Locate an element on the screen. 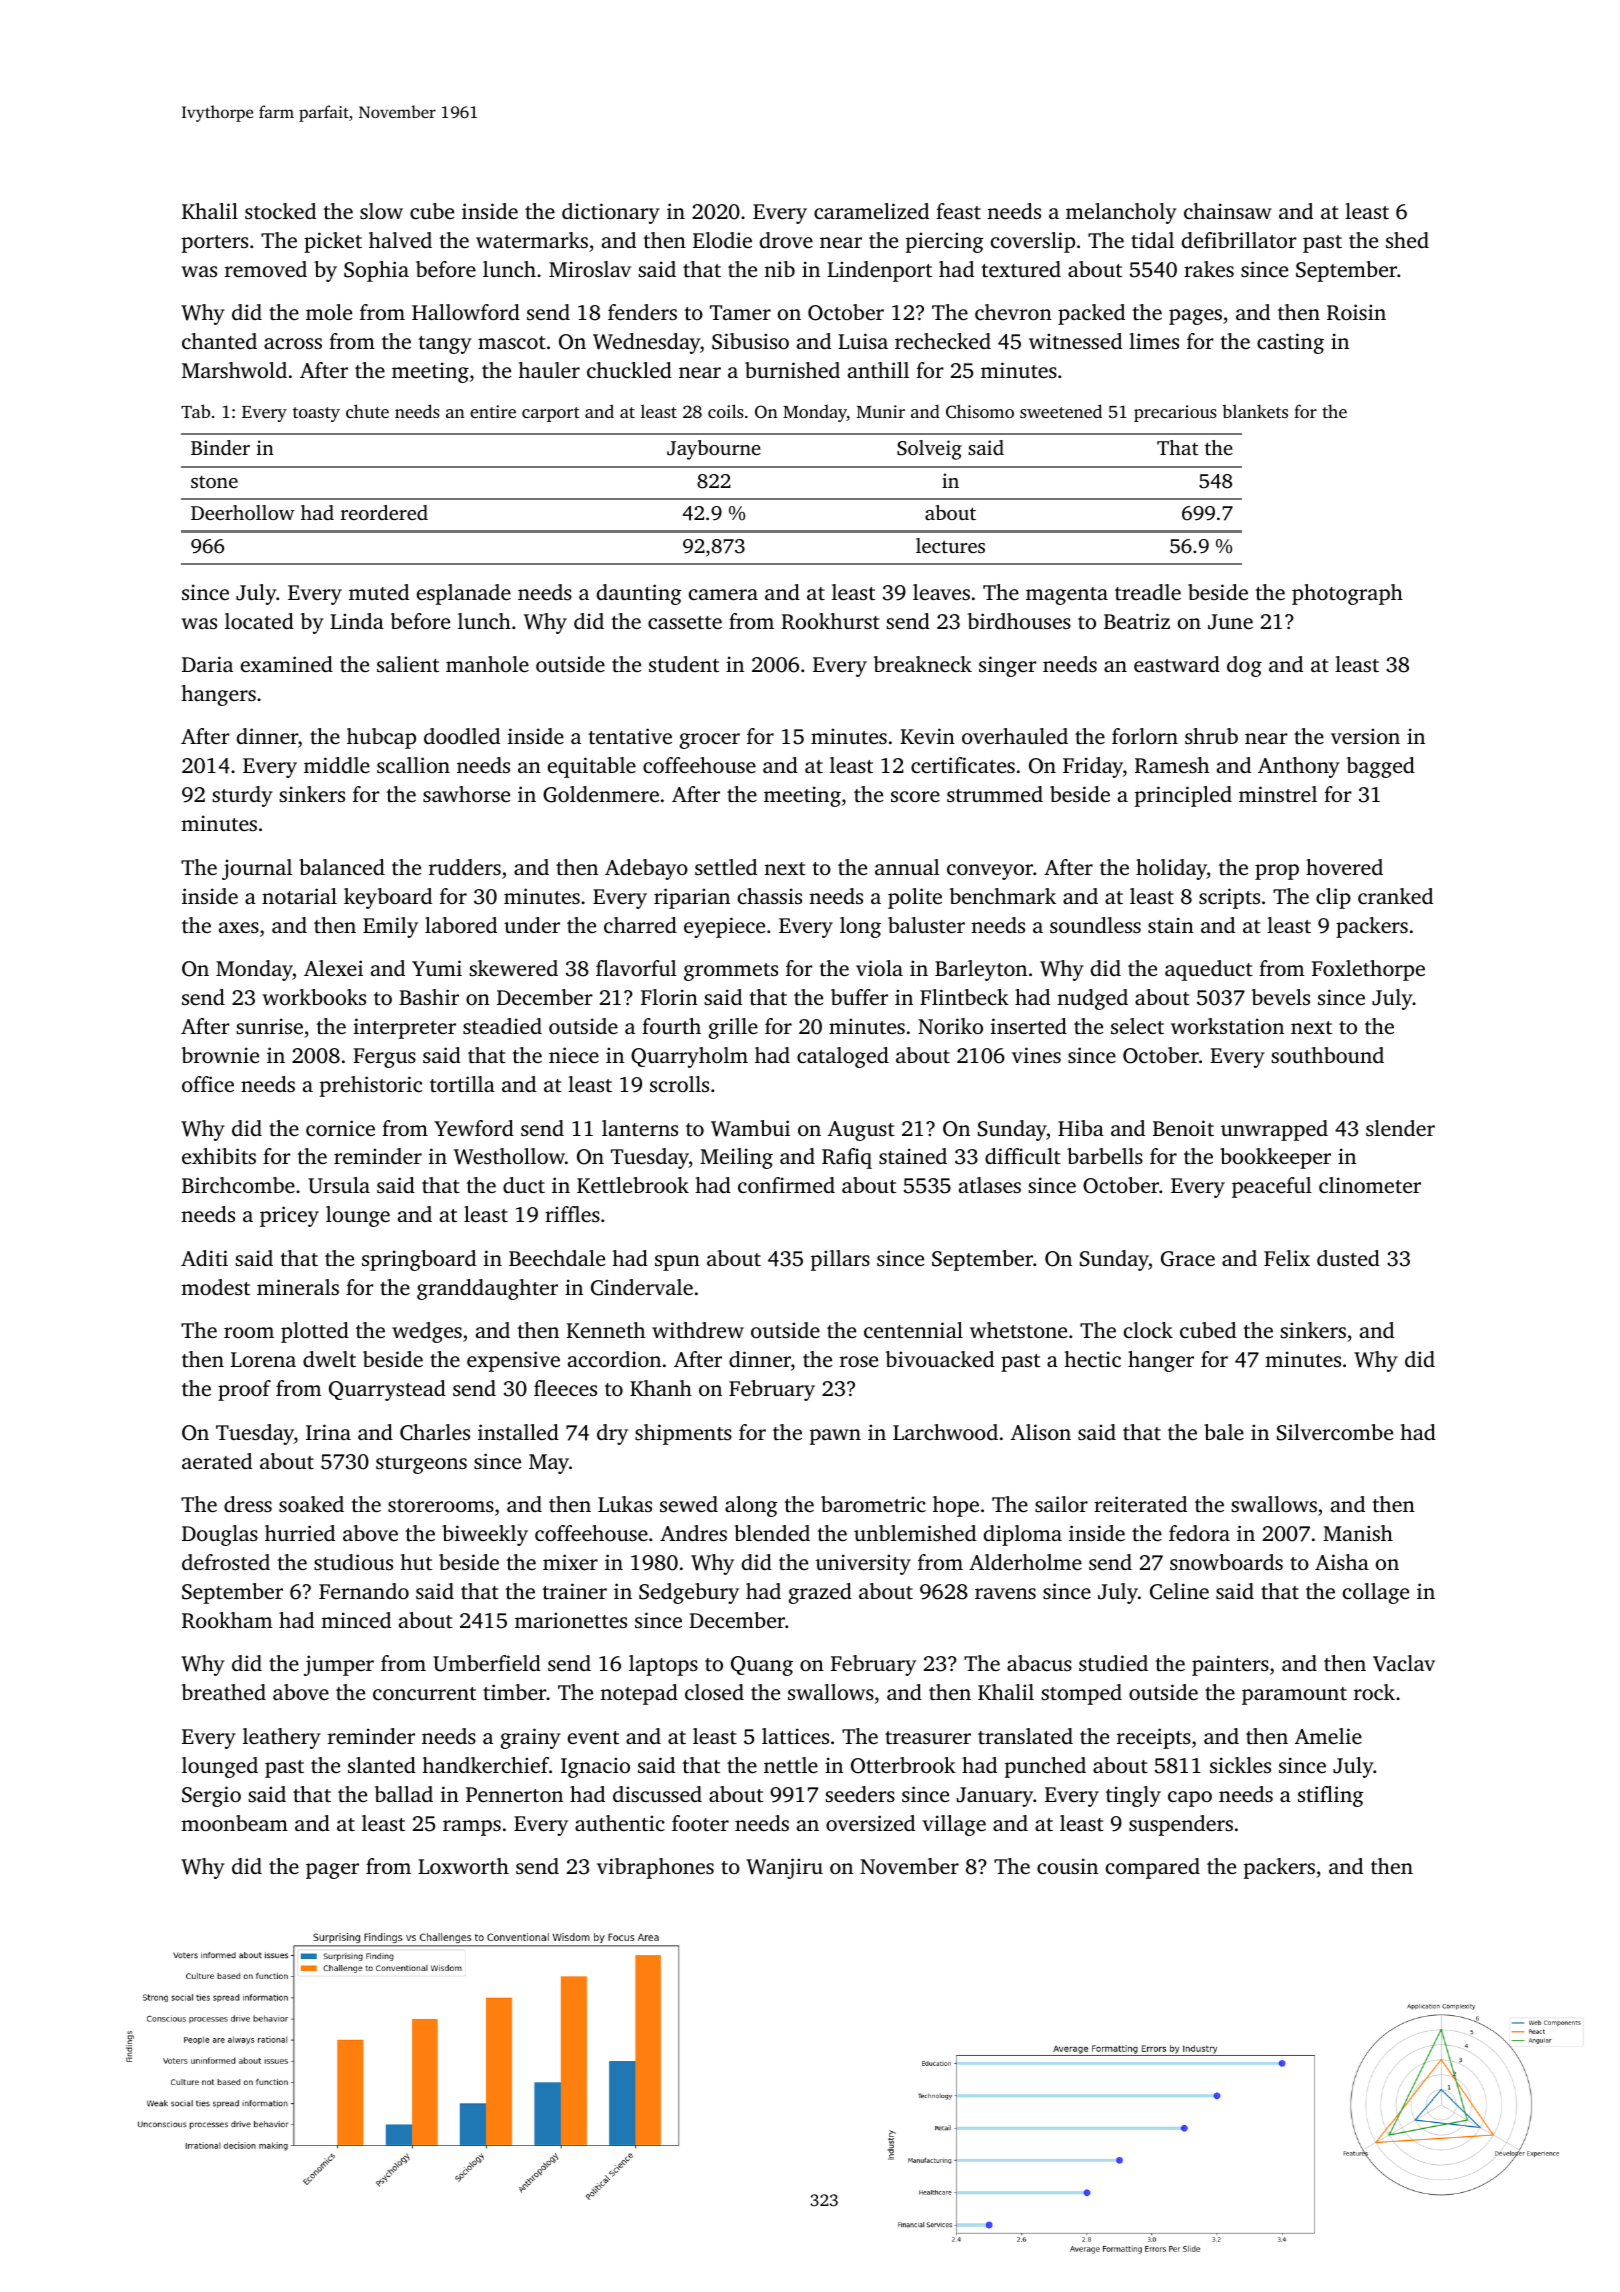  rock is located at coordinates (1374, 1692).
